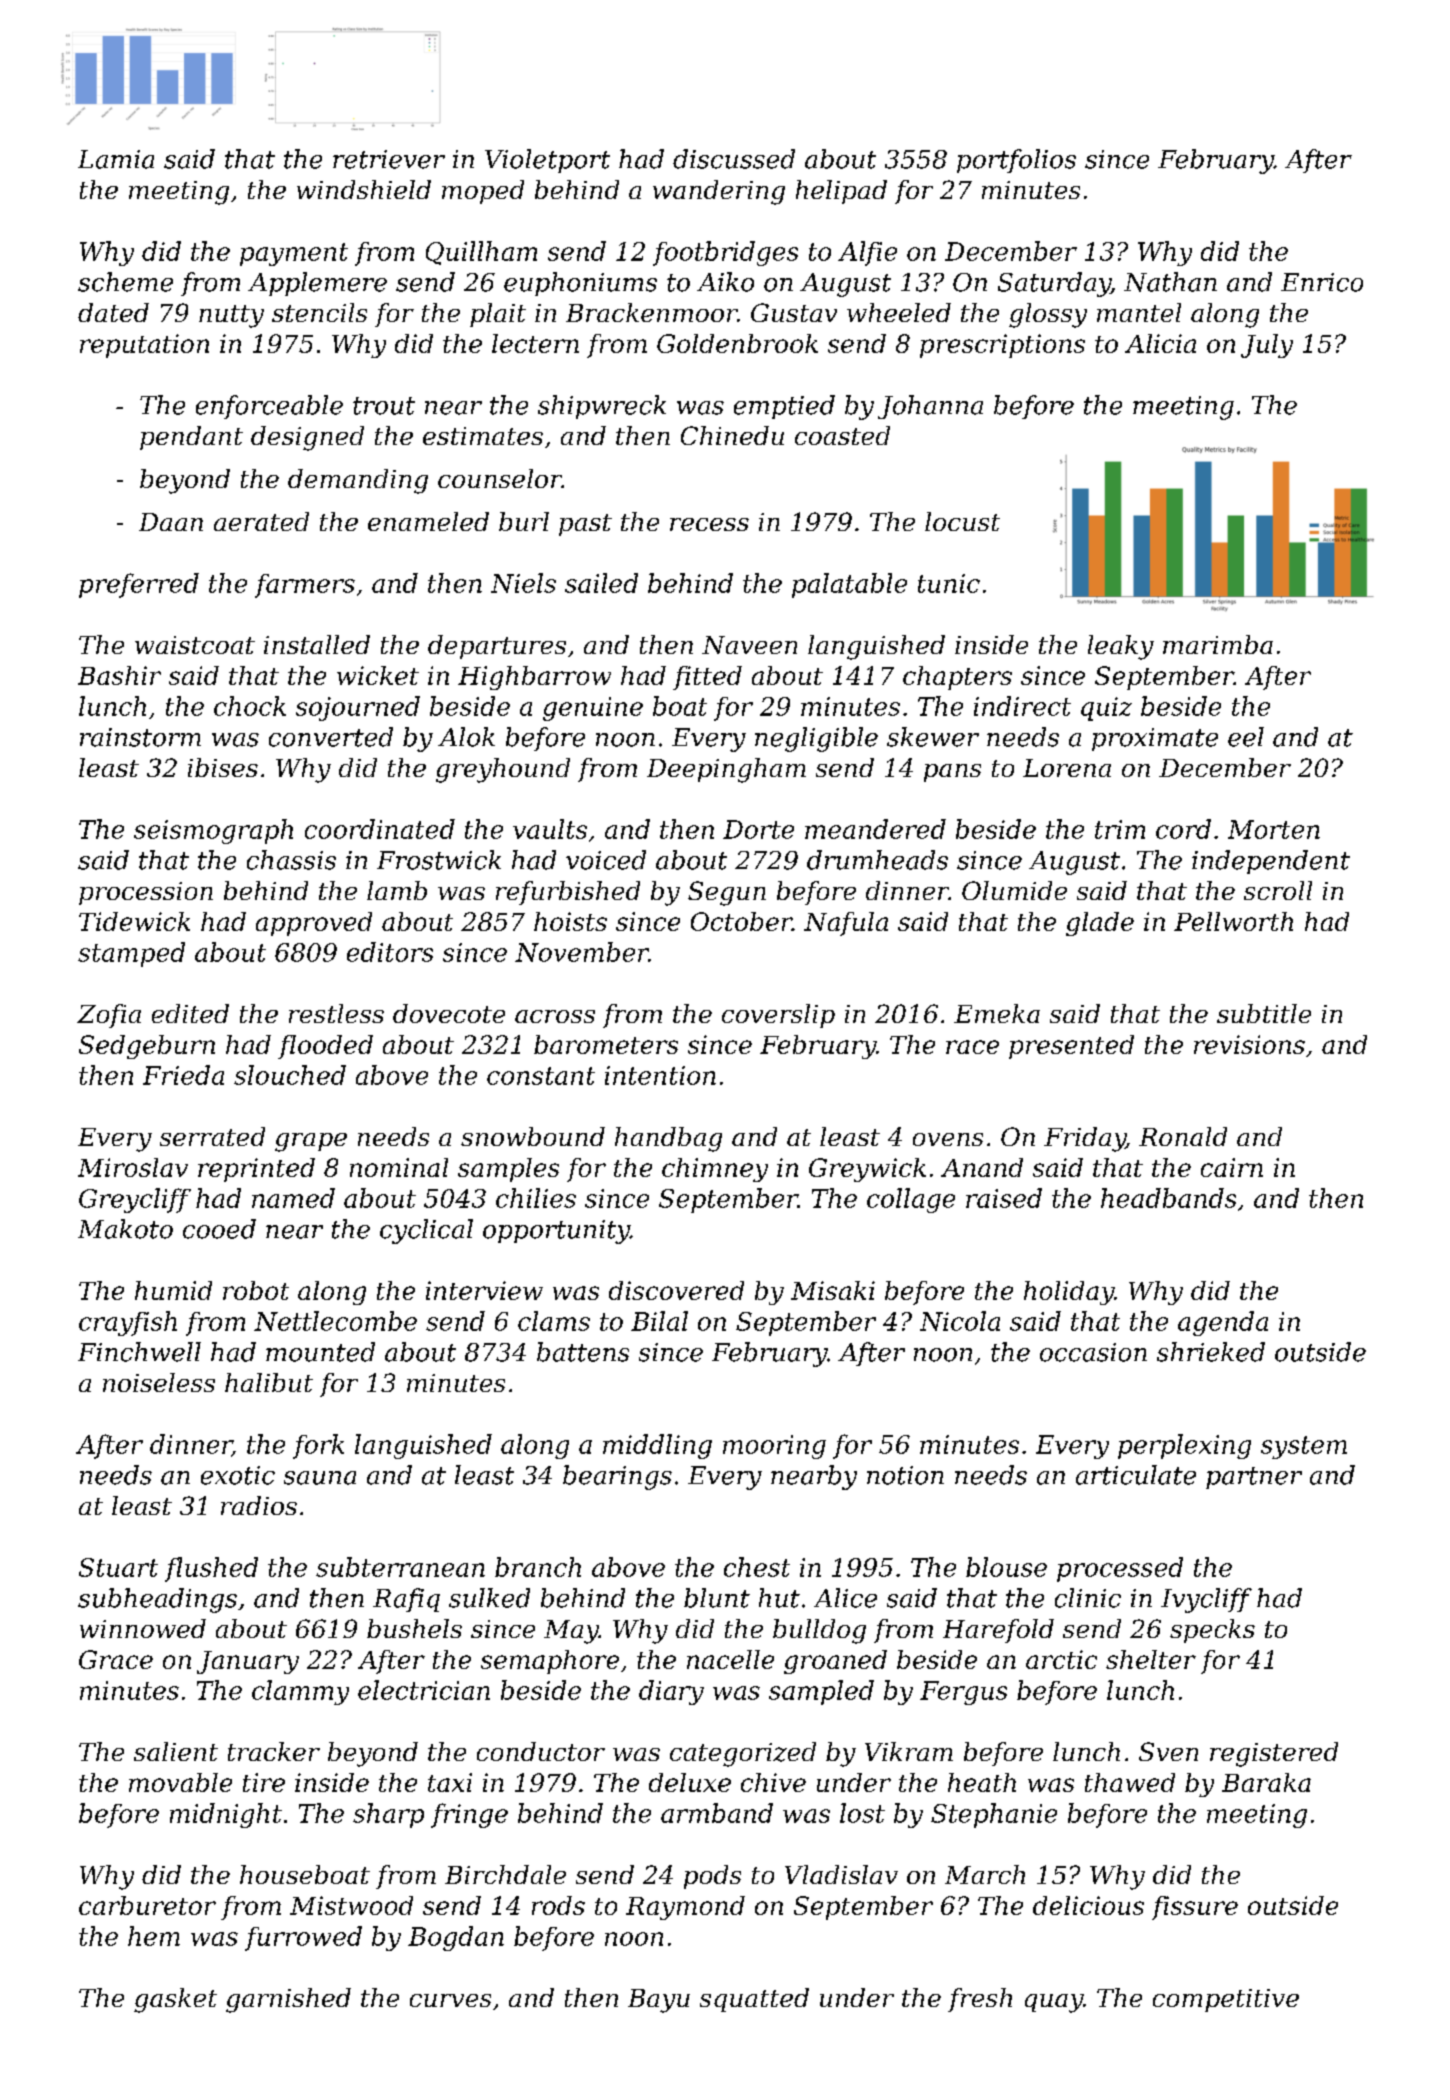 The height and width of the screenshot is (2100, 1450). What do you see at coordinates (538, 1567) in the screenshot?
I see `branch` at bounding box center [538, 1567].
